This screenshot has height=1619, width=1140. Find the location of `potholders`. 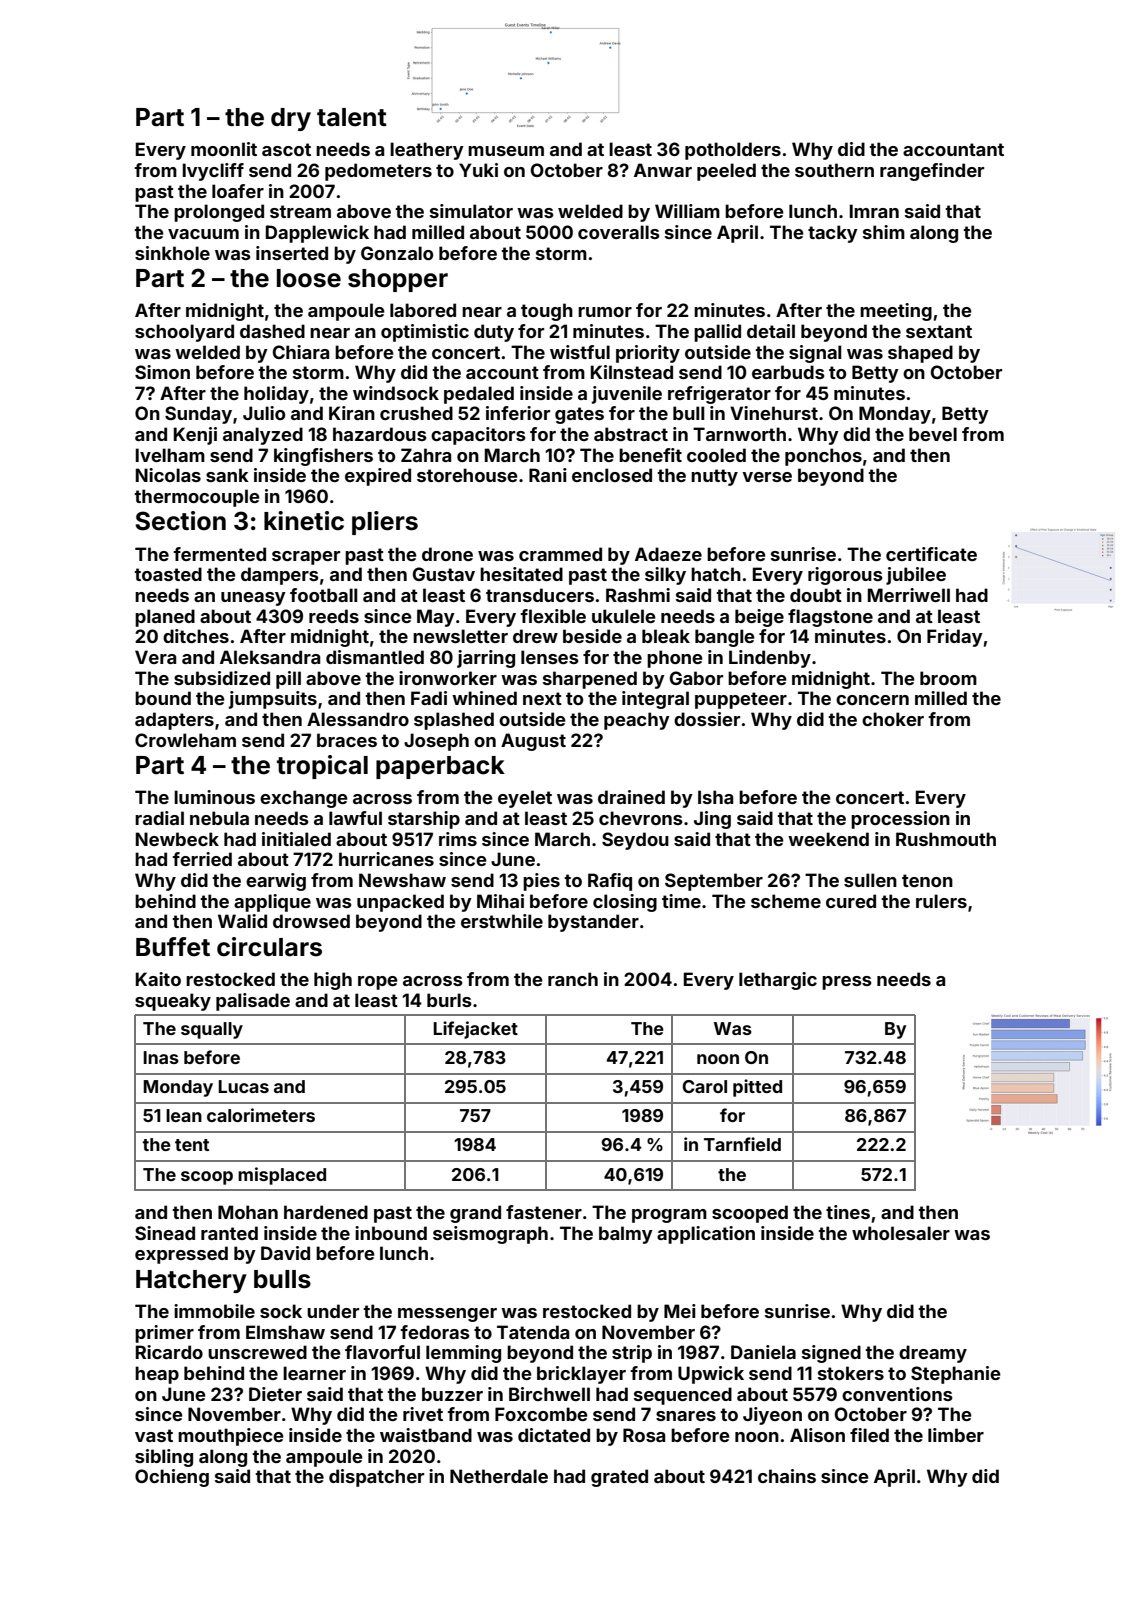

potholders is located at coordinates (733, 151).
